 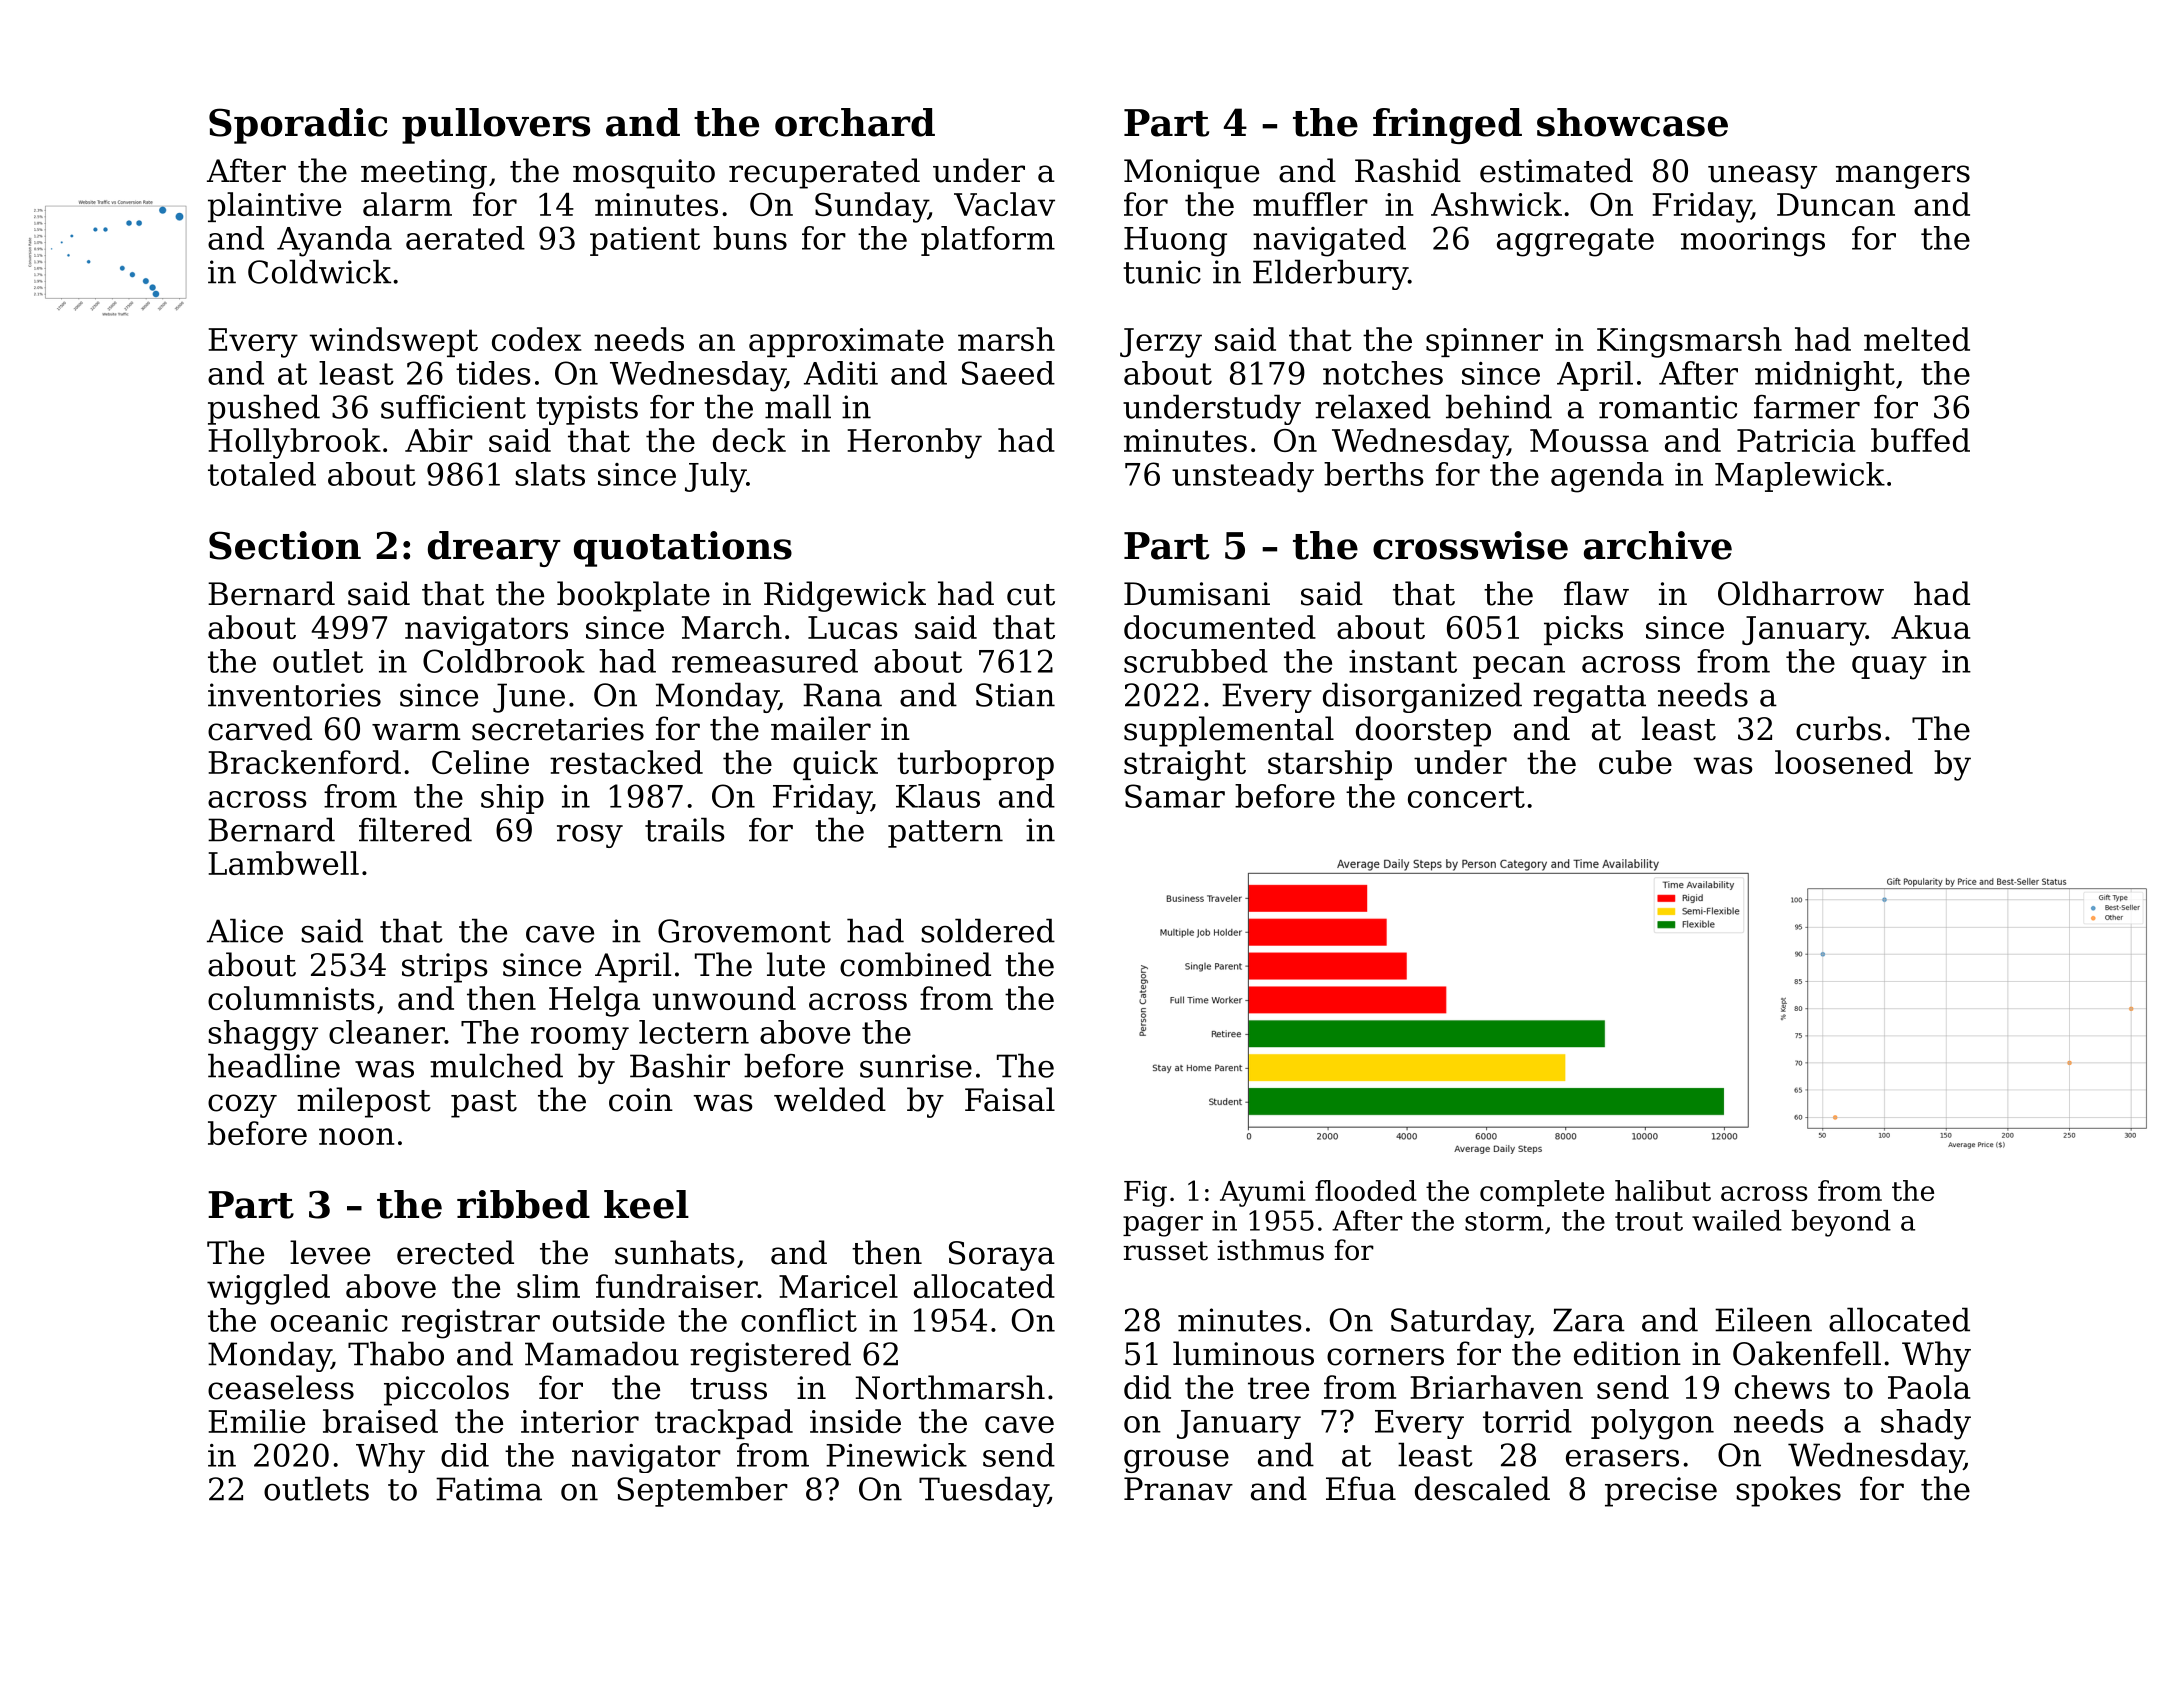 I want to click on Pinewick, so click(x=896, y=1455).
